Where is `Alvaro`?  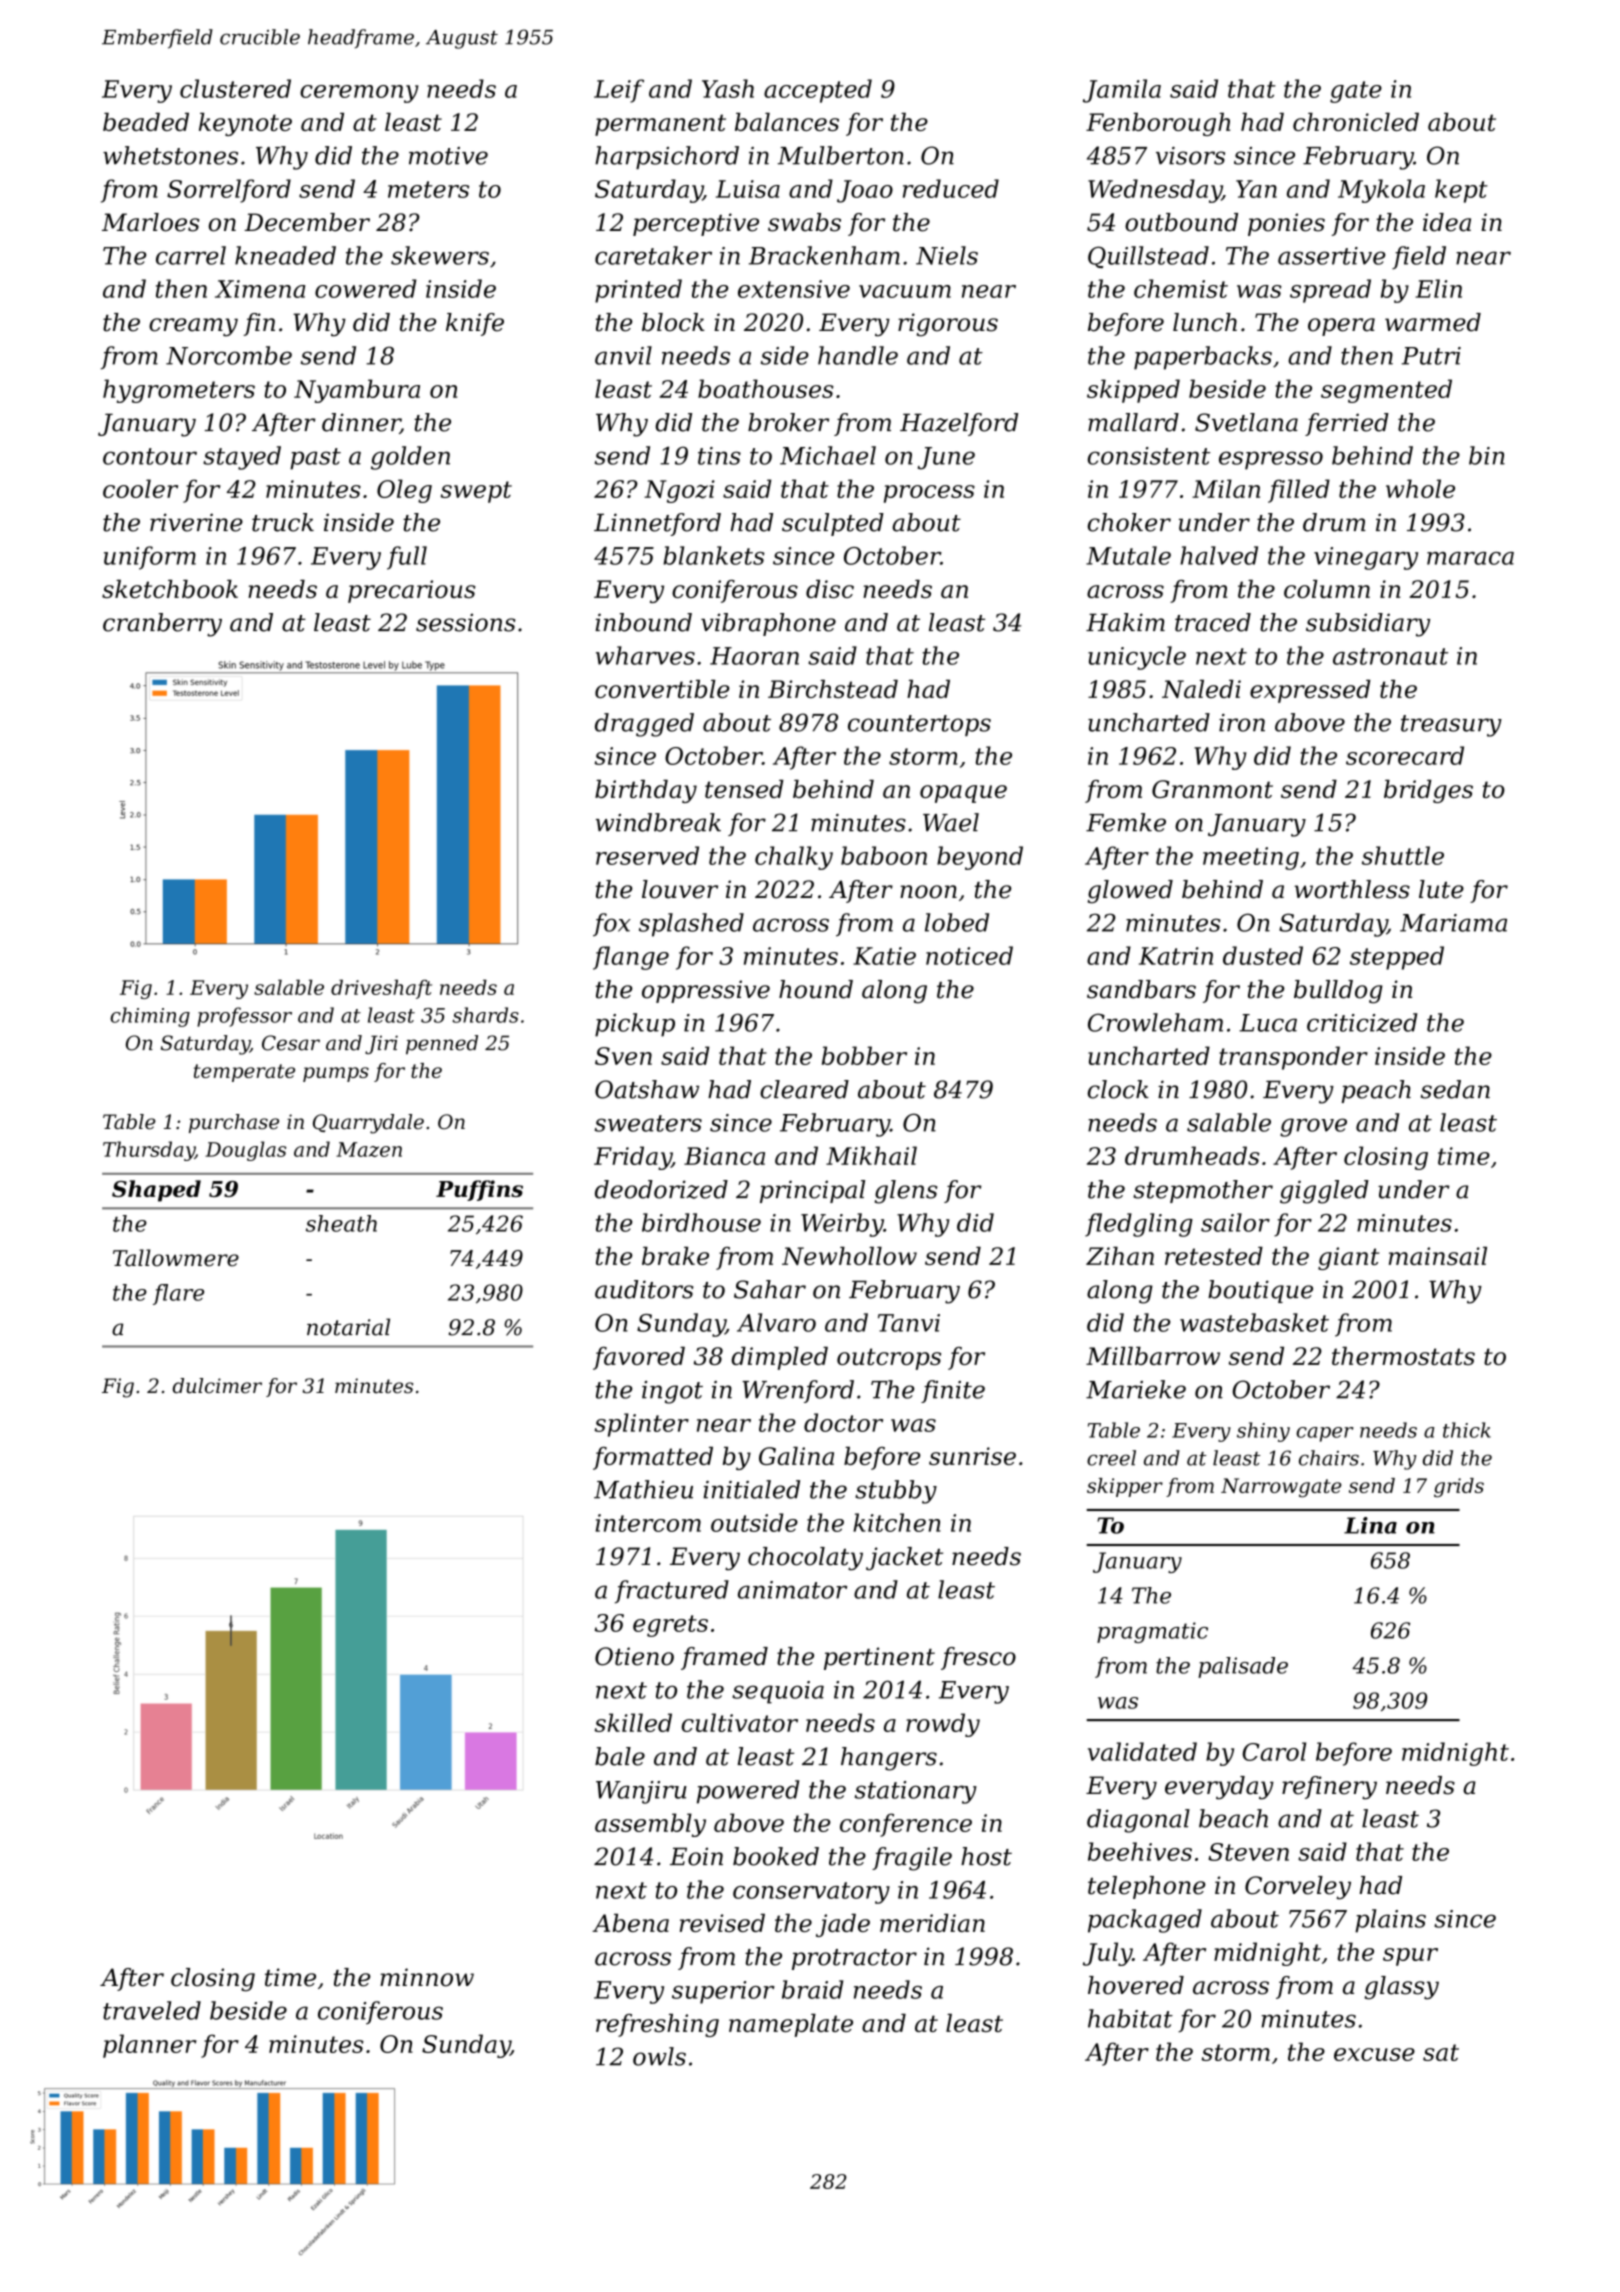
Alvaro is located at coordinates (776, 1322).
